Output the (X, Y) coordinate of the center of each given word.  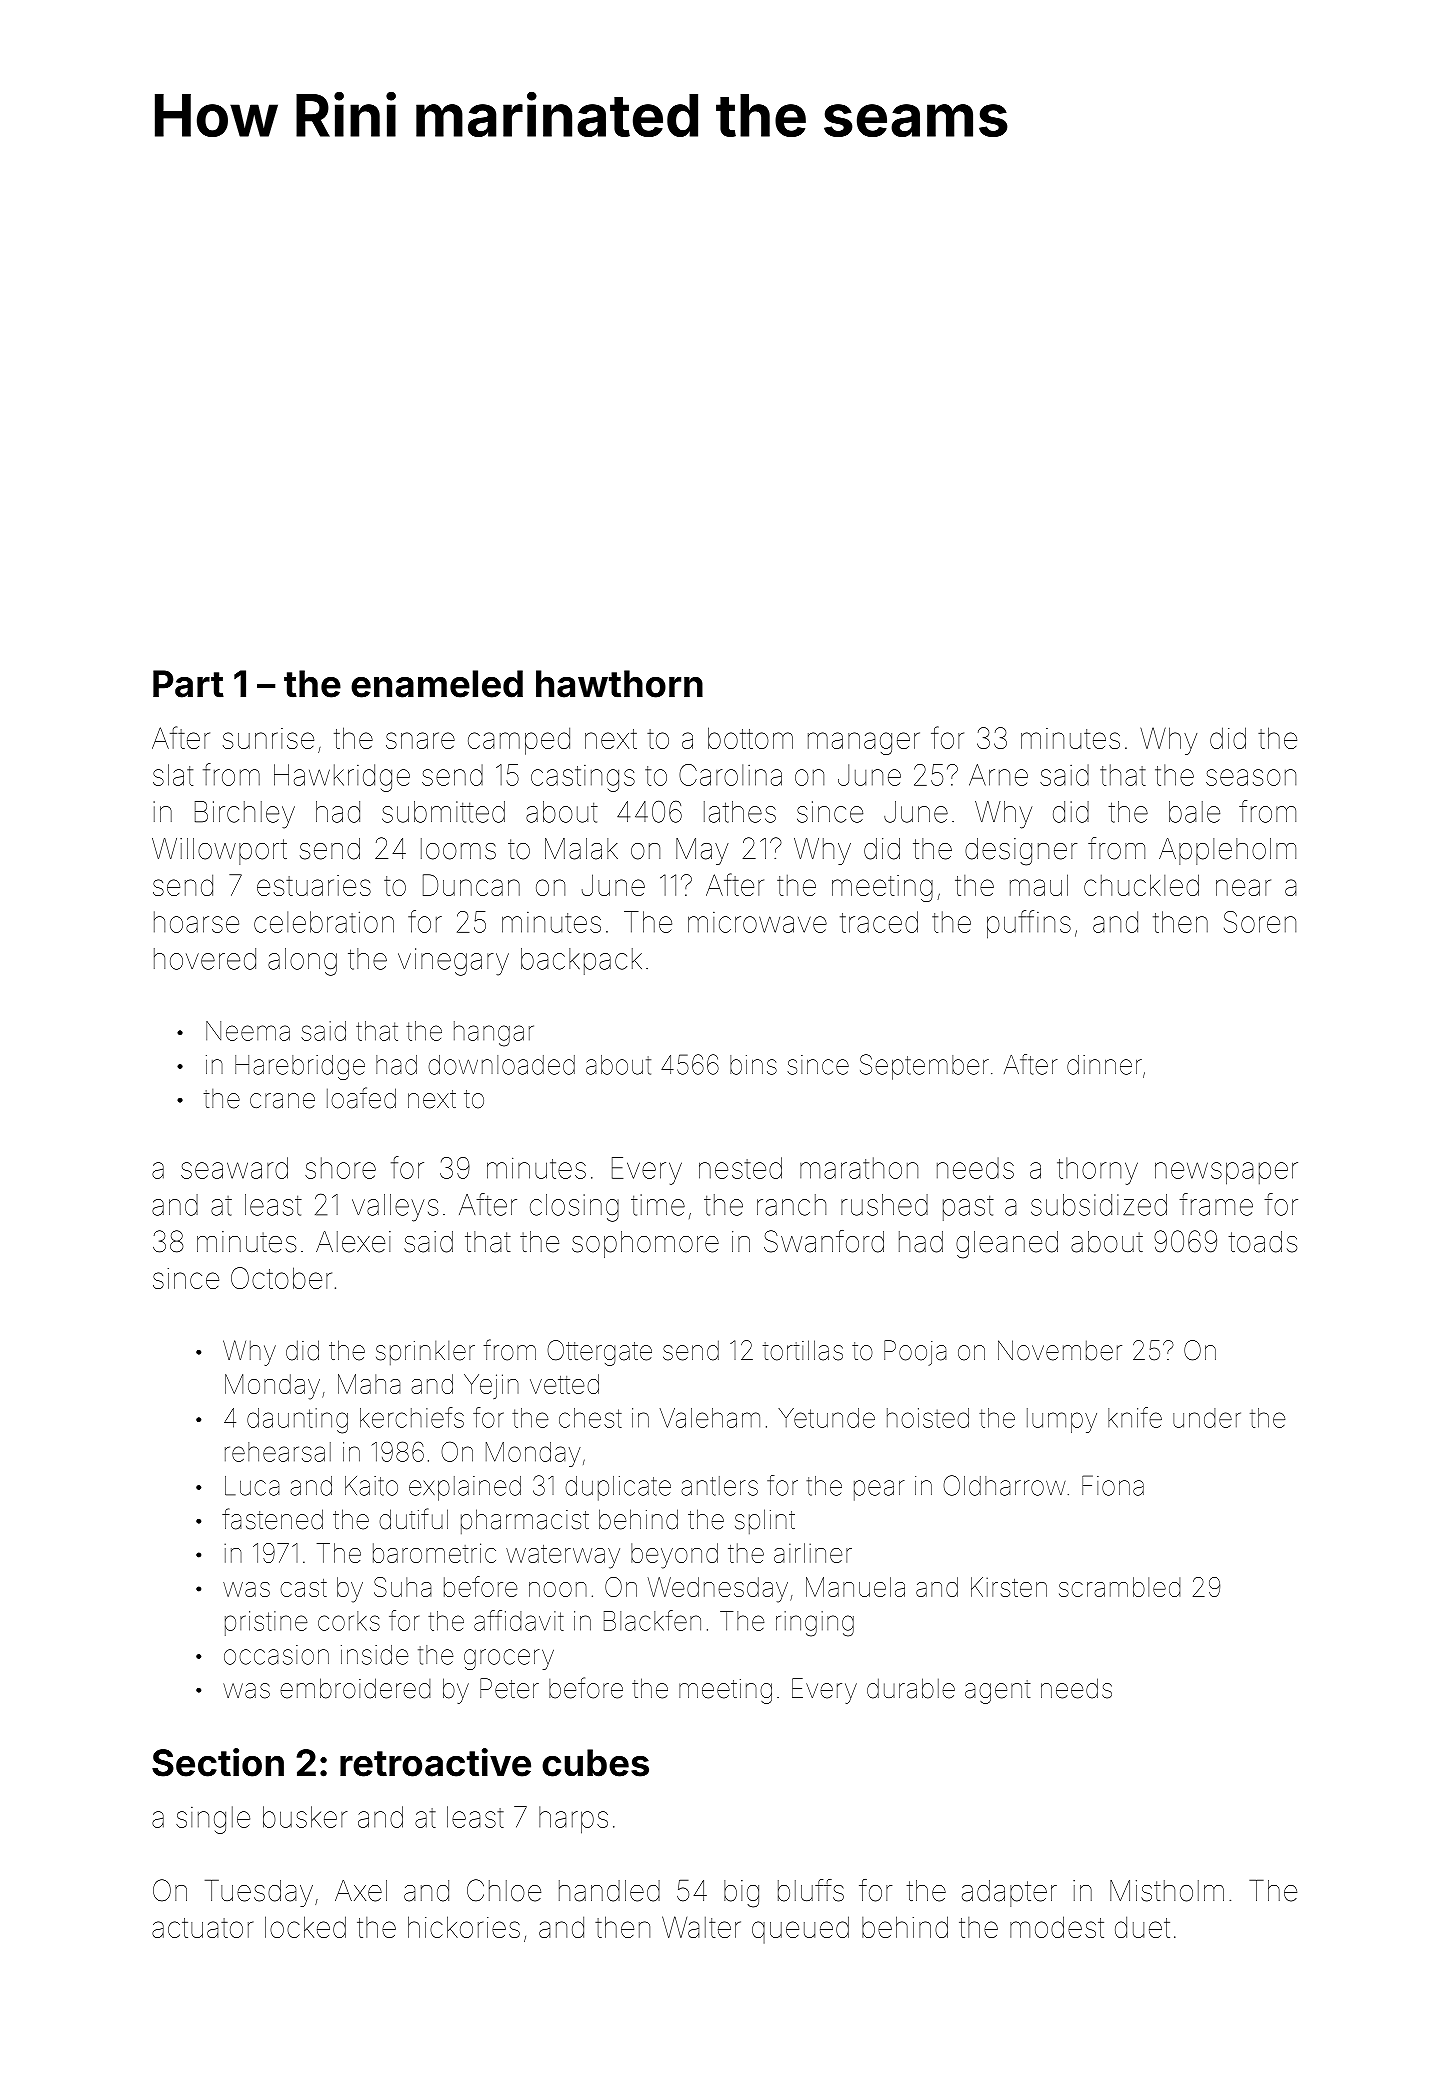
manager (864, 743)
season (1251, 777)
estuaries (314, 885)
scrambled (1120, 1587)
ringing (815, 1624)
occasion (276, 1655)
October (281, 1278)
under (1207, 1418)
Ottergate (599, 1353)
